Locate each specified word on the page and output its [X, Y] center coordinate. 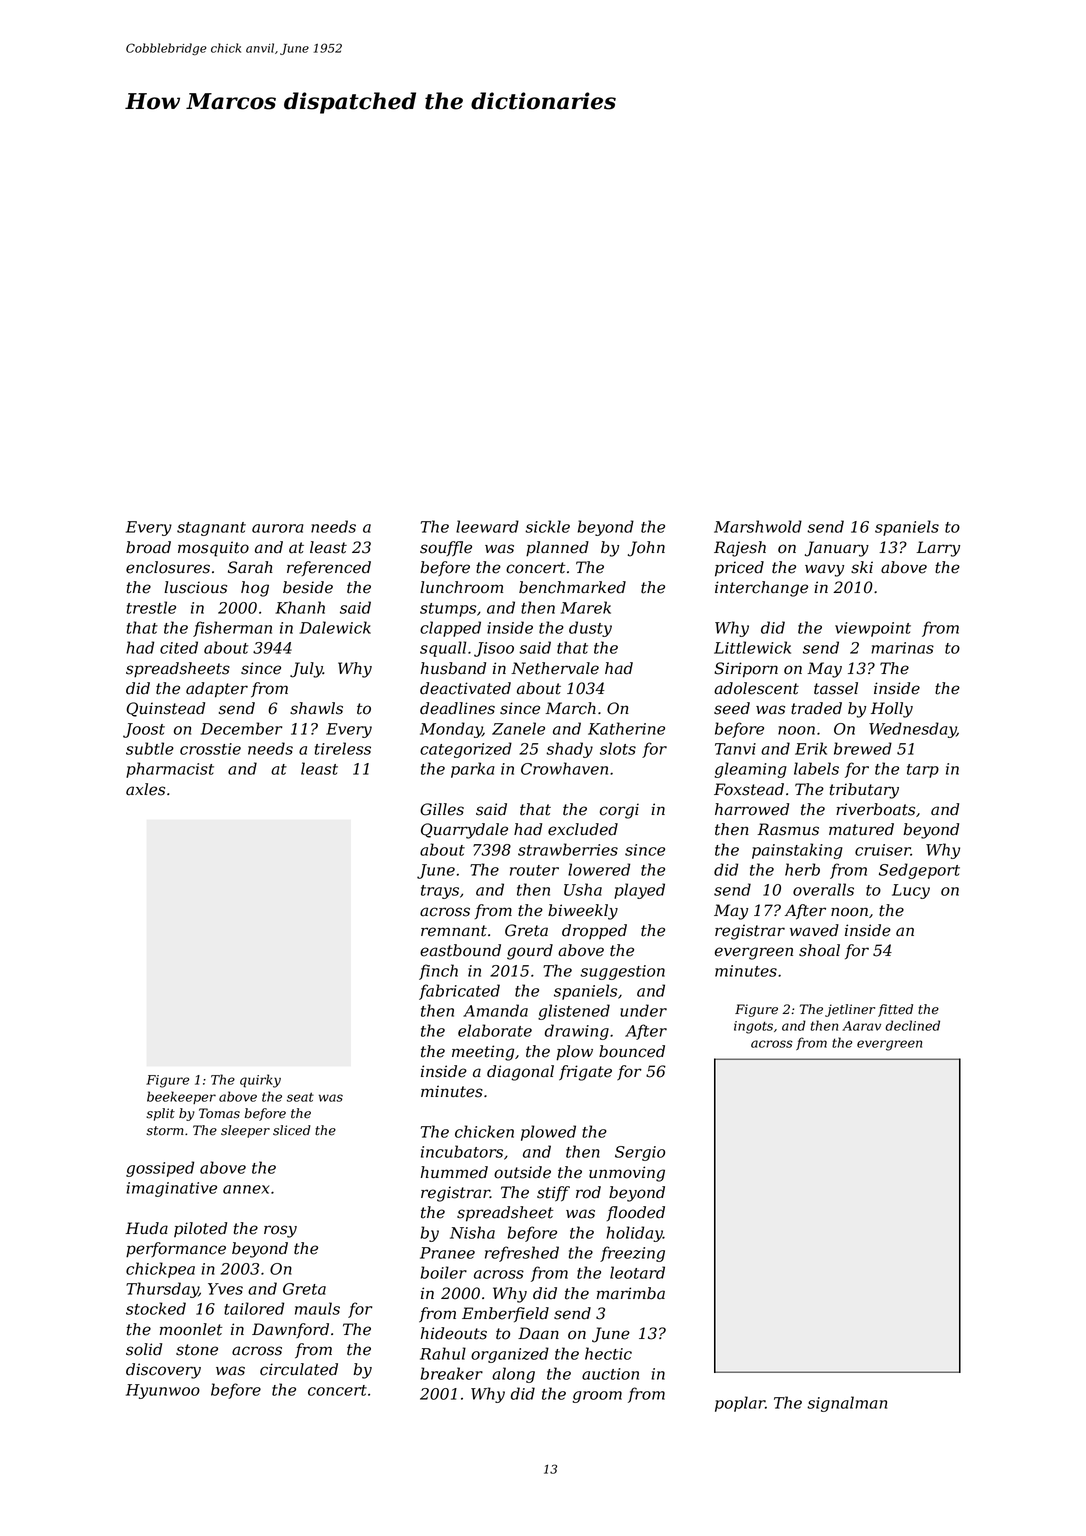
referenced [329, 568]
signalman [847, 1404]
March [570, 708]
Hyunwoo [163, 1391]
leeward [487, 526]
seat [300, 1097]
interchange [761, 589]
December [241, 728]
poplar [740, 1404]
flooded [636, 1213]
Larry [938, 549]
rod [588, 1192]
